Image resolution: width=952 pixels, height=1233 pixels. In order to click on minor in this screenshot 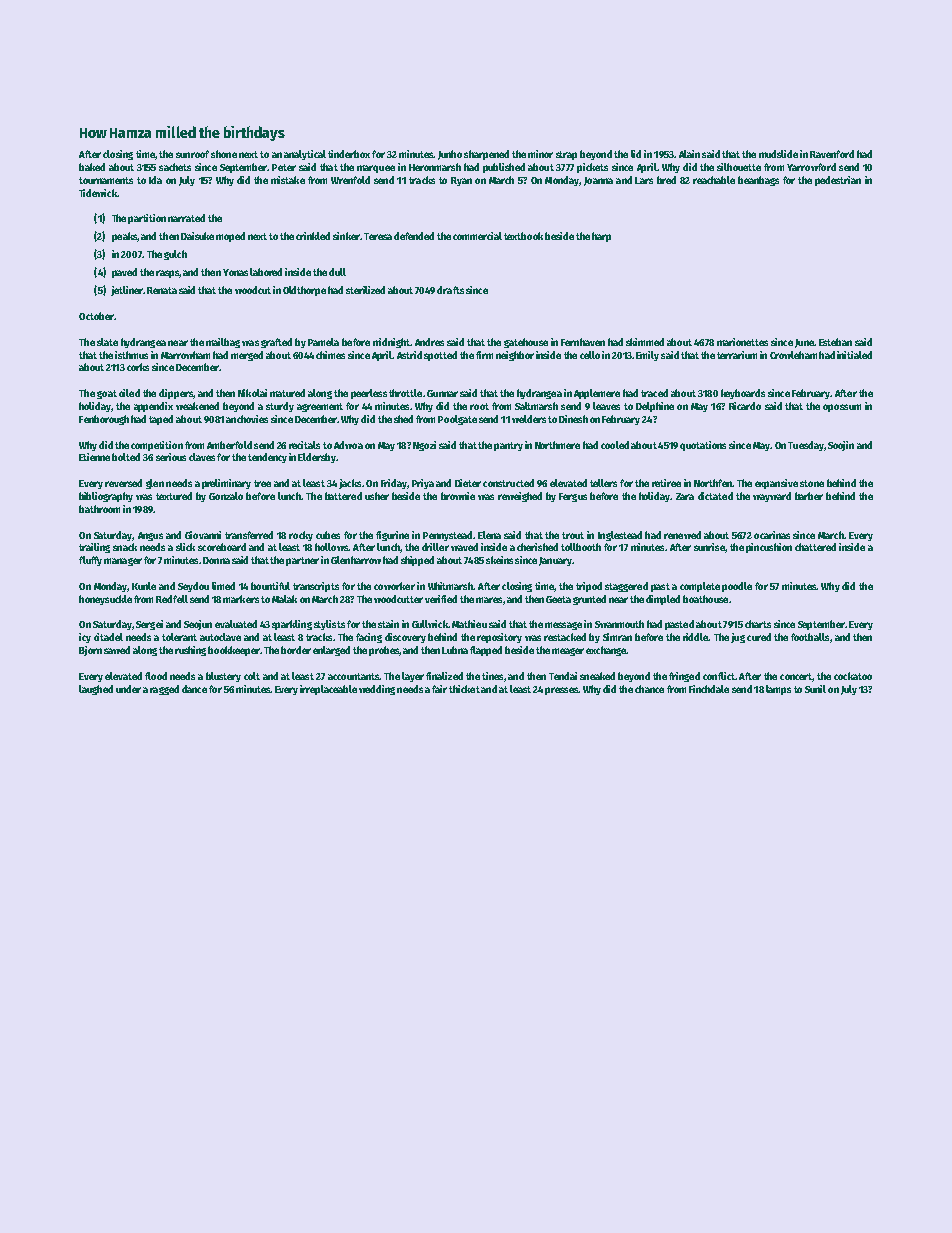, I will do `click(540, 154)`.
